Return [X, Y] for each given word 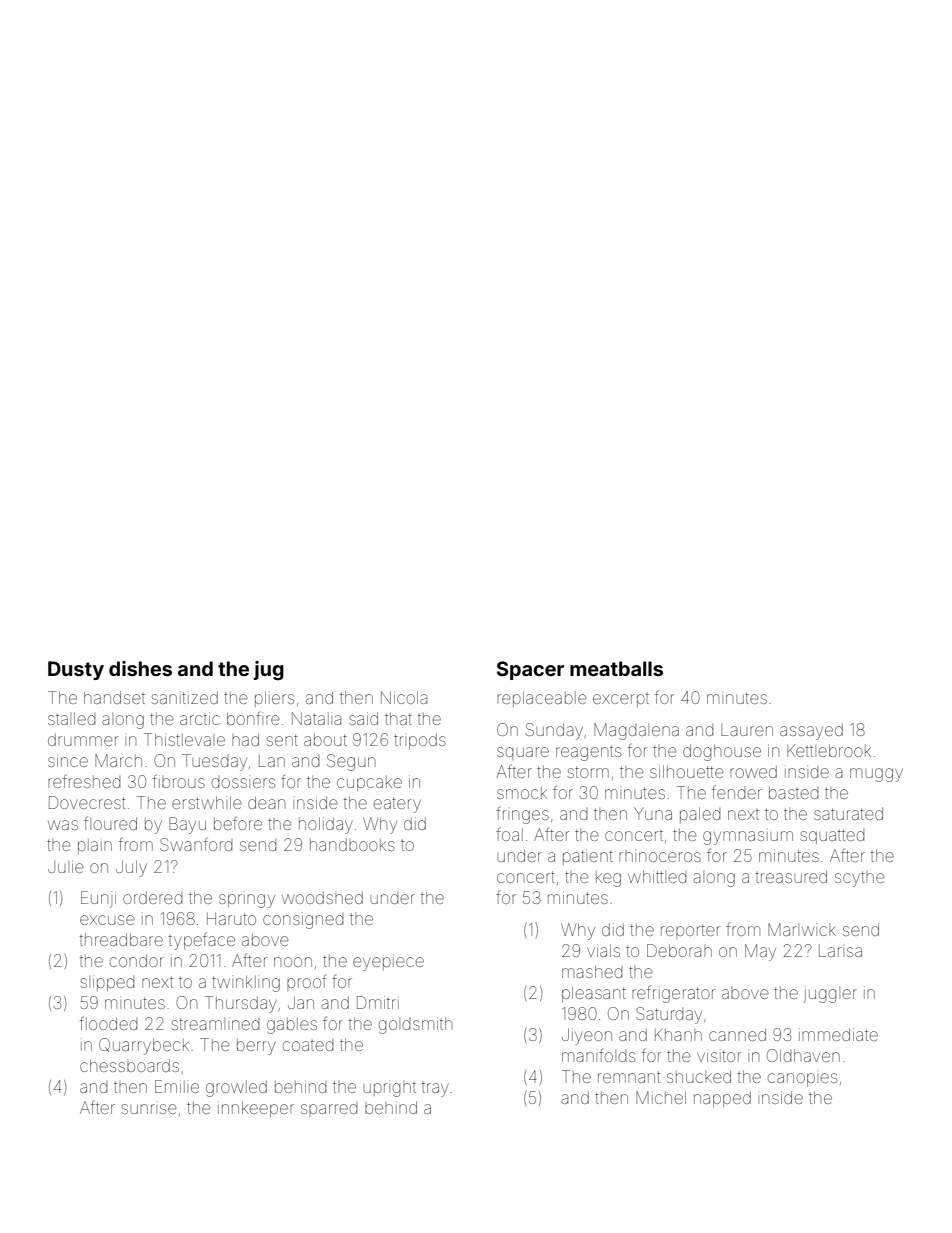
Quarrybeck [144, 1046]
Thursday [241, 1004]
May [760, 952]
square [523, 753]
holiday [326, 825]
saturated [848, 813]
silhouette [687, 771]
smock [522, 793]
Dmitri [378, 1002]
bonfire [253, 718]
